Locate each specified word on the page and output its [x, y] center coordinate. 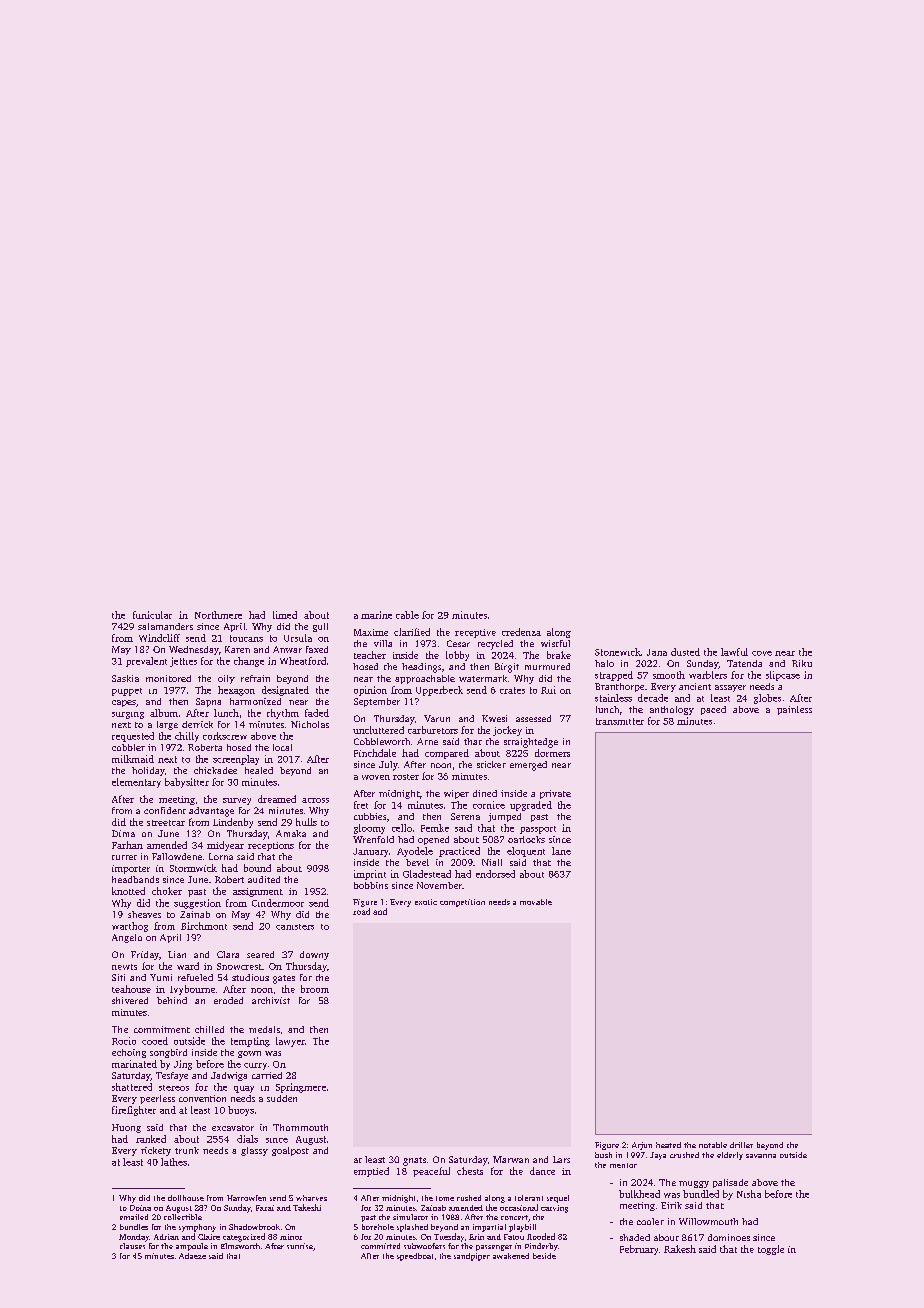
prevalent [146, 662]
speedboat [415, 1257]
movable [536, 902]
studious [250, 977]
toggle [771, 1250]
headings [421, 668]
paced [713, 710]
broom [315, 989]
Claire [209, 1237]
